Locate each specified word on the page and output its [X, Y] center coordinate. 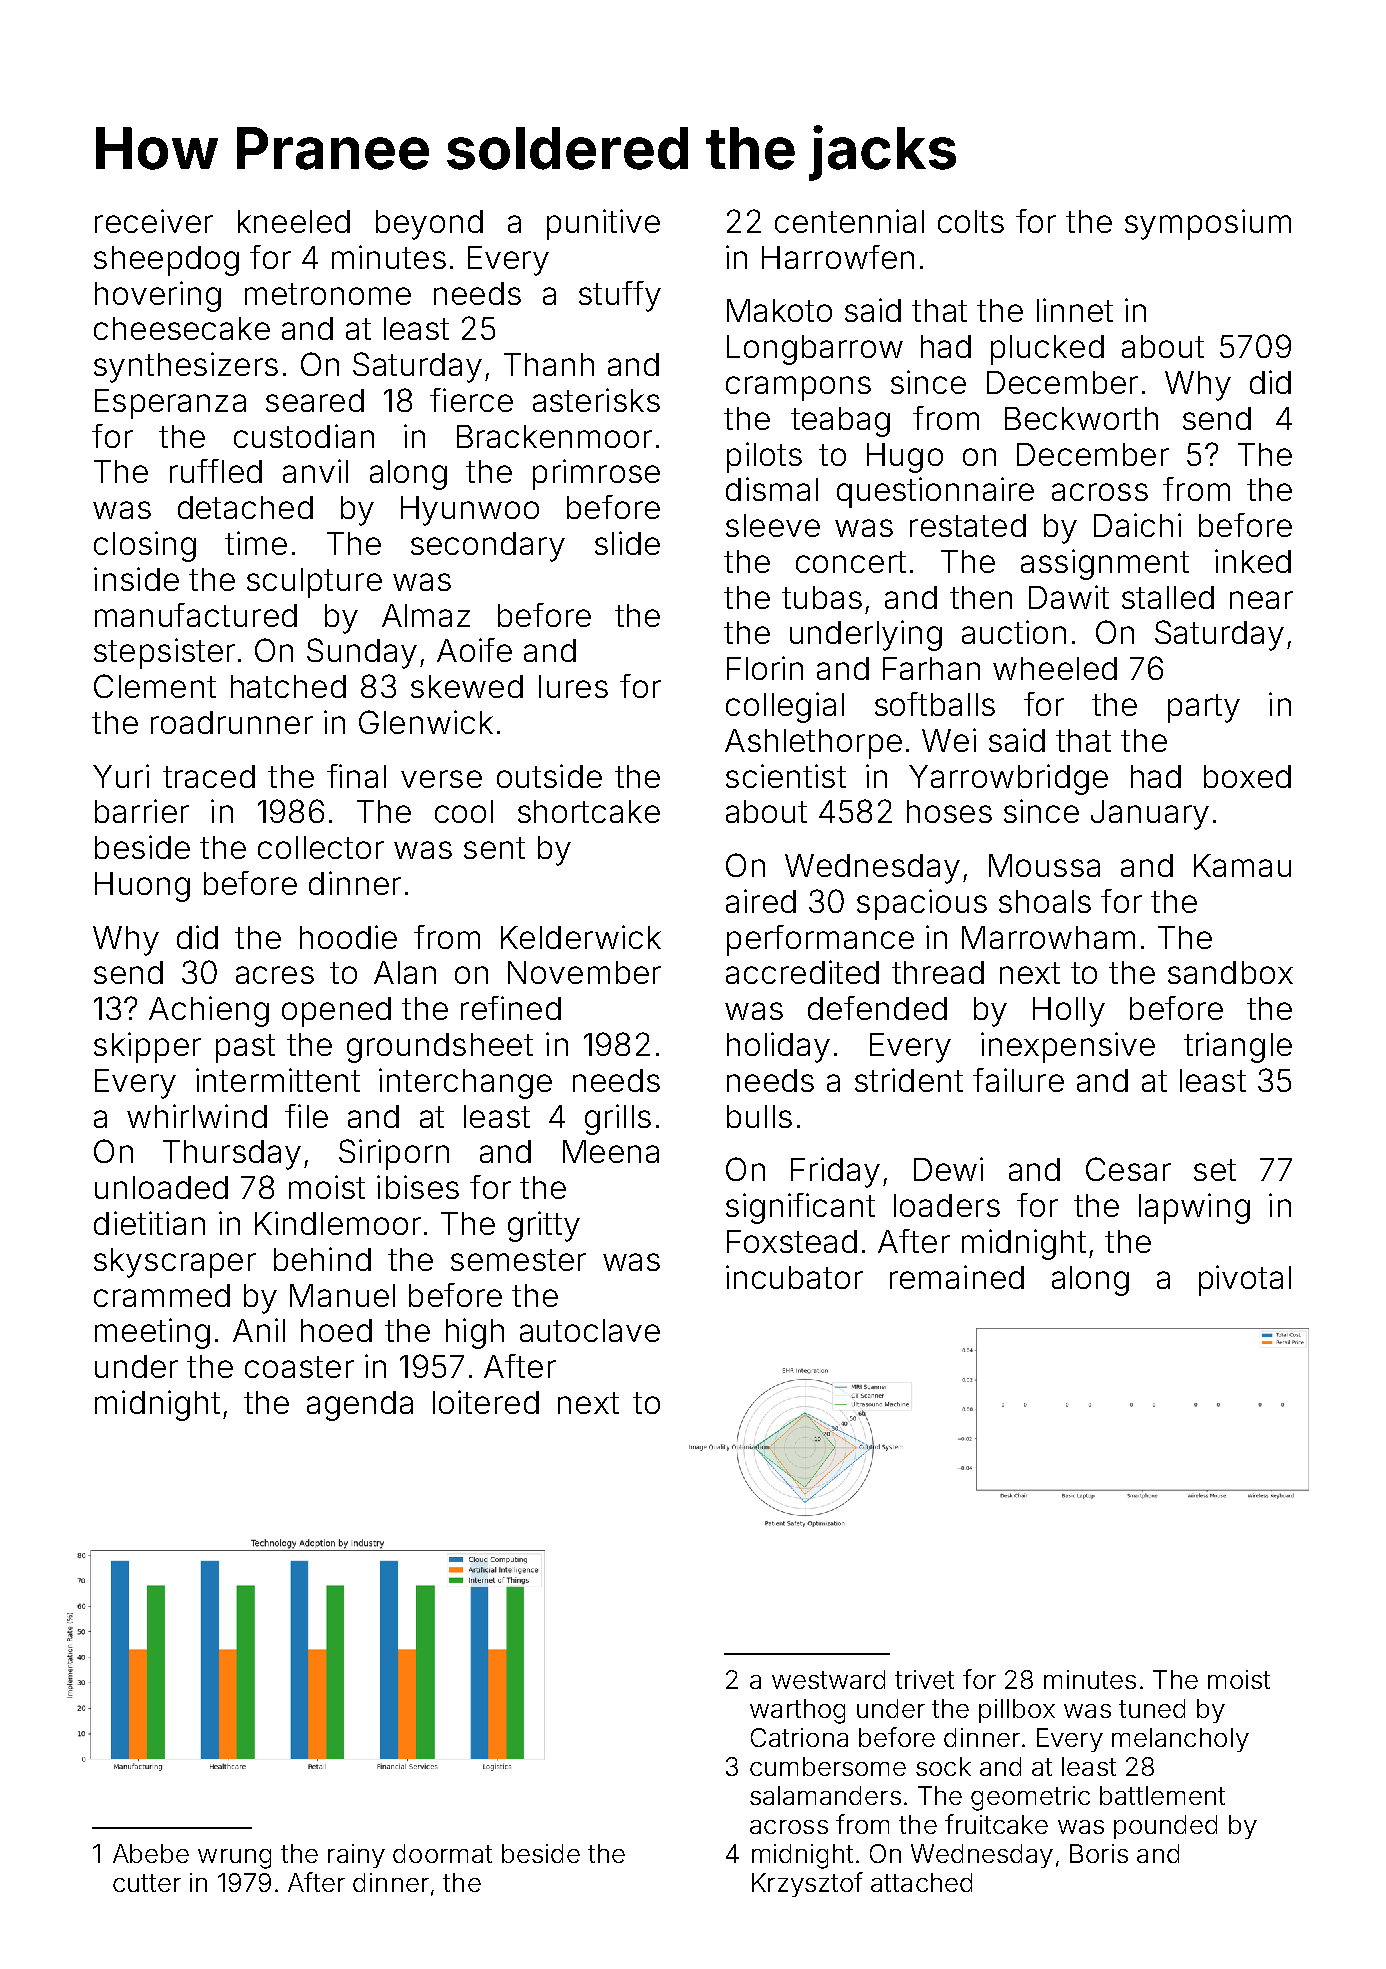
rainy [356, 1856]
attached [921, 1882]
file [306, 1116]
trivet [924, 1679]
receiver [154, 221]
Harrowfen [838, 257]
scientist [786, 776]
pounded [1165, 1827]
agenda [360, 1406]
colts [971, 221]
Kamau [1242, 865]
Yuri [121, 776]
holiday [778, 1047]
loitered [486, 1402]
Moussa [1044, 865]
